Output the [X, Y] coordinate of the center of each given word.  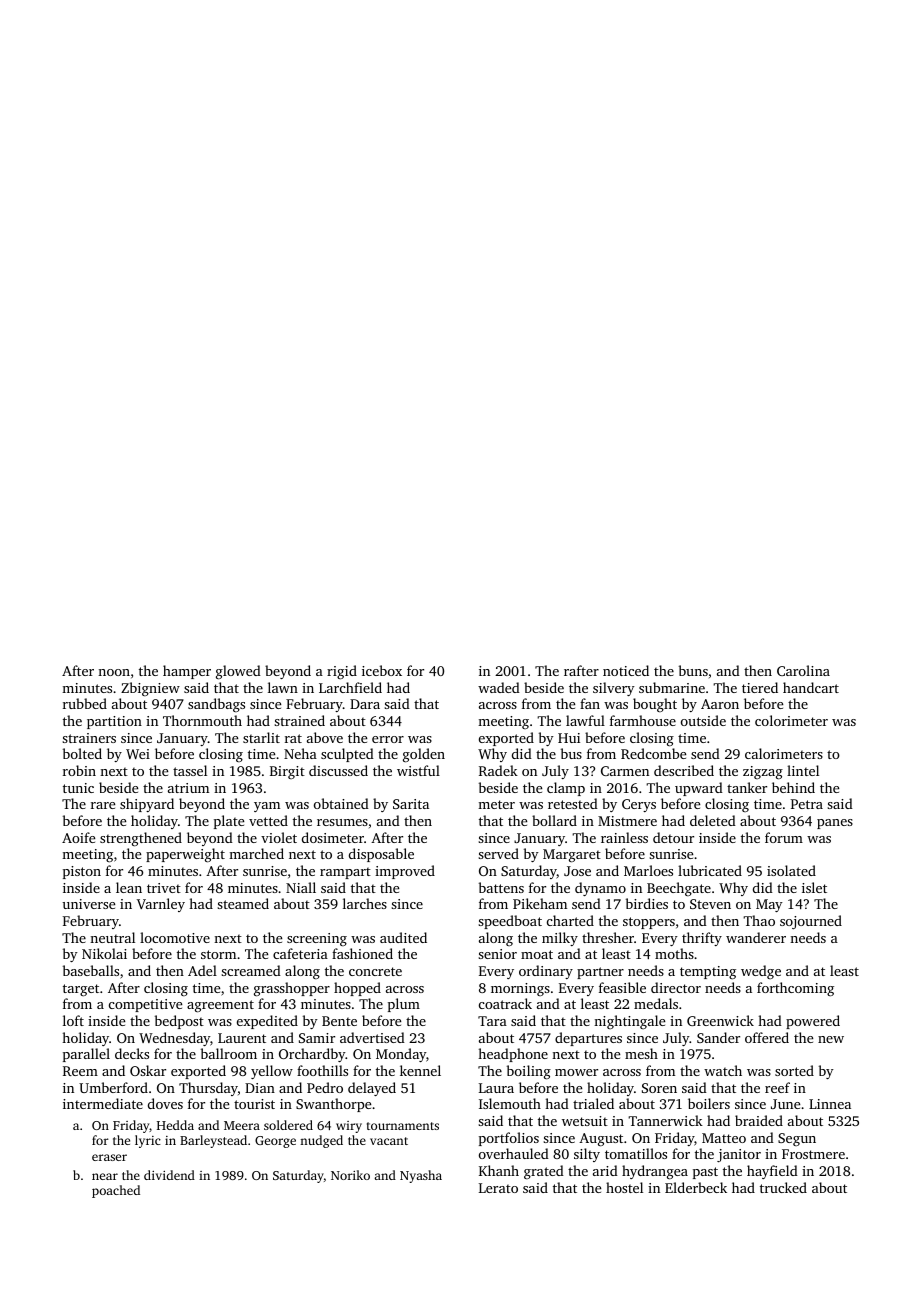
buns [693, 670]
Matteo [724, 1138]
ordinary [546, 972]
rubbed [85, 703]
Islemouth [510, 1103]
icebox [382, 670]
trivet [164, 888]
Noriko [350, 1175]
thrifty [702, 939]
